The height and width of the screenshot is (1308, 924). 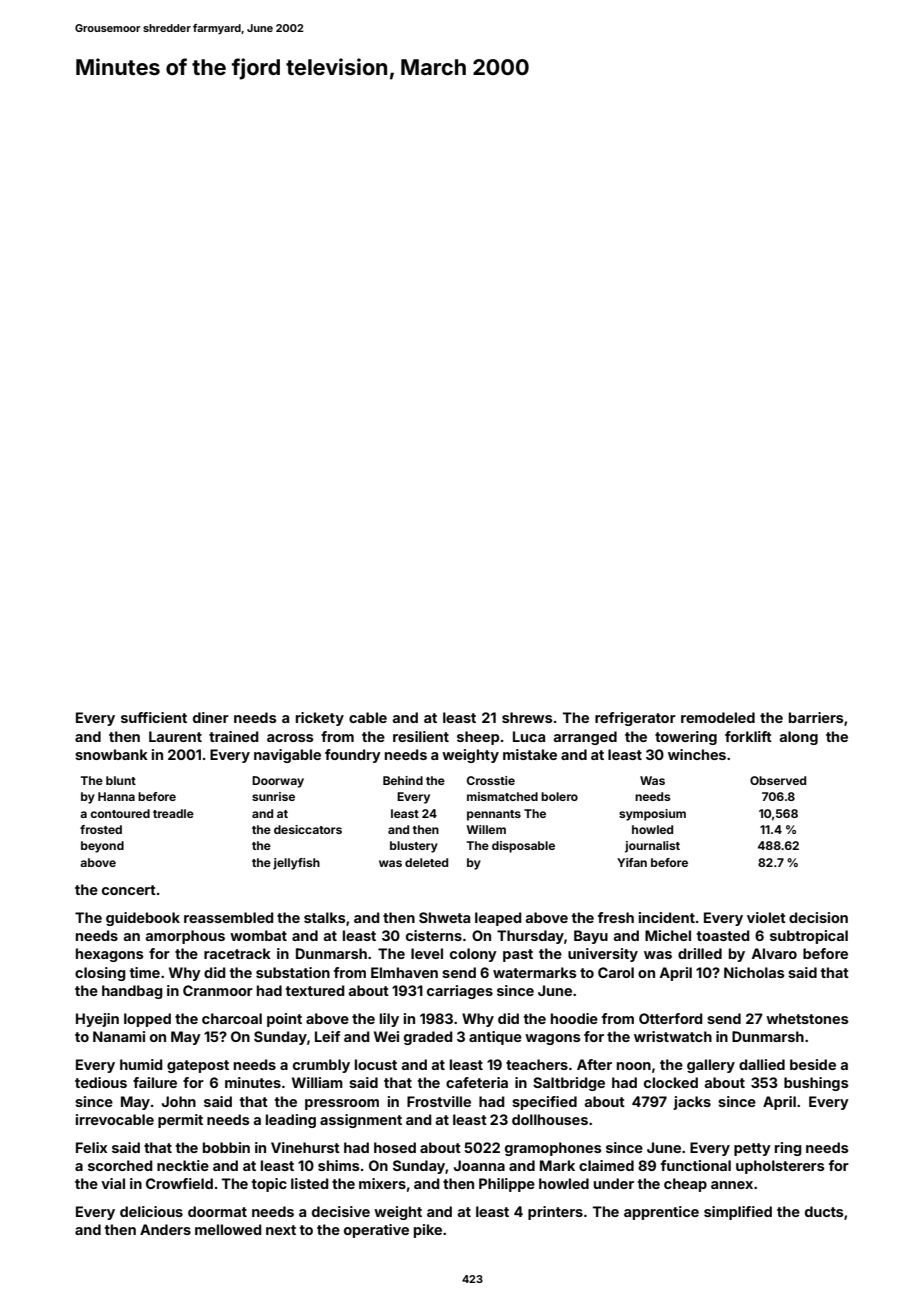 What do you see at coordinates (296, 864) in the screenshot?
I see `jellyfish` at bounding box center [296, 864].
